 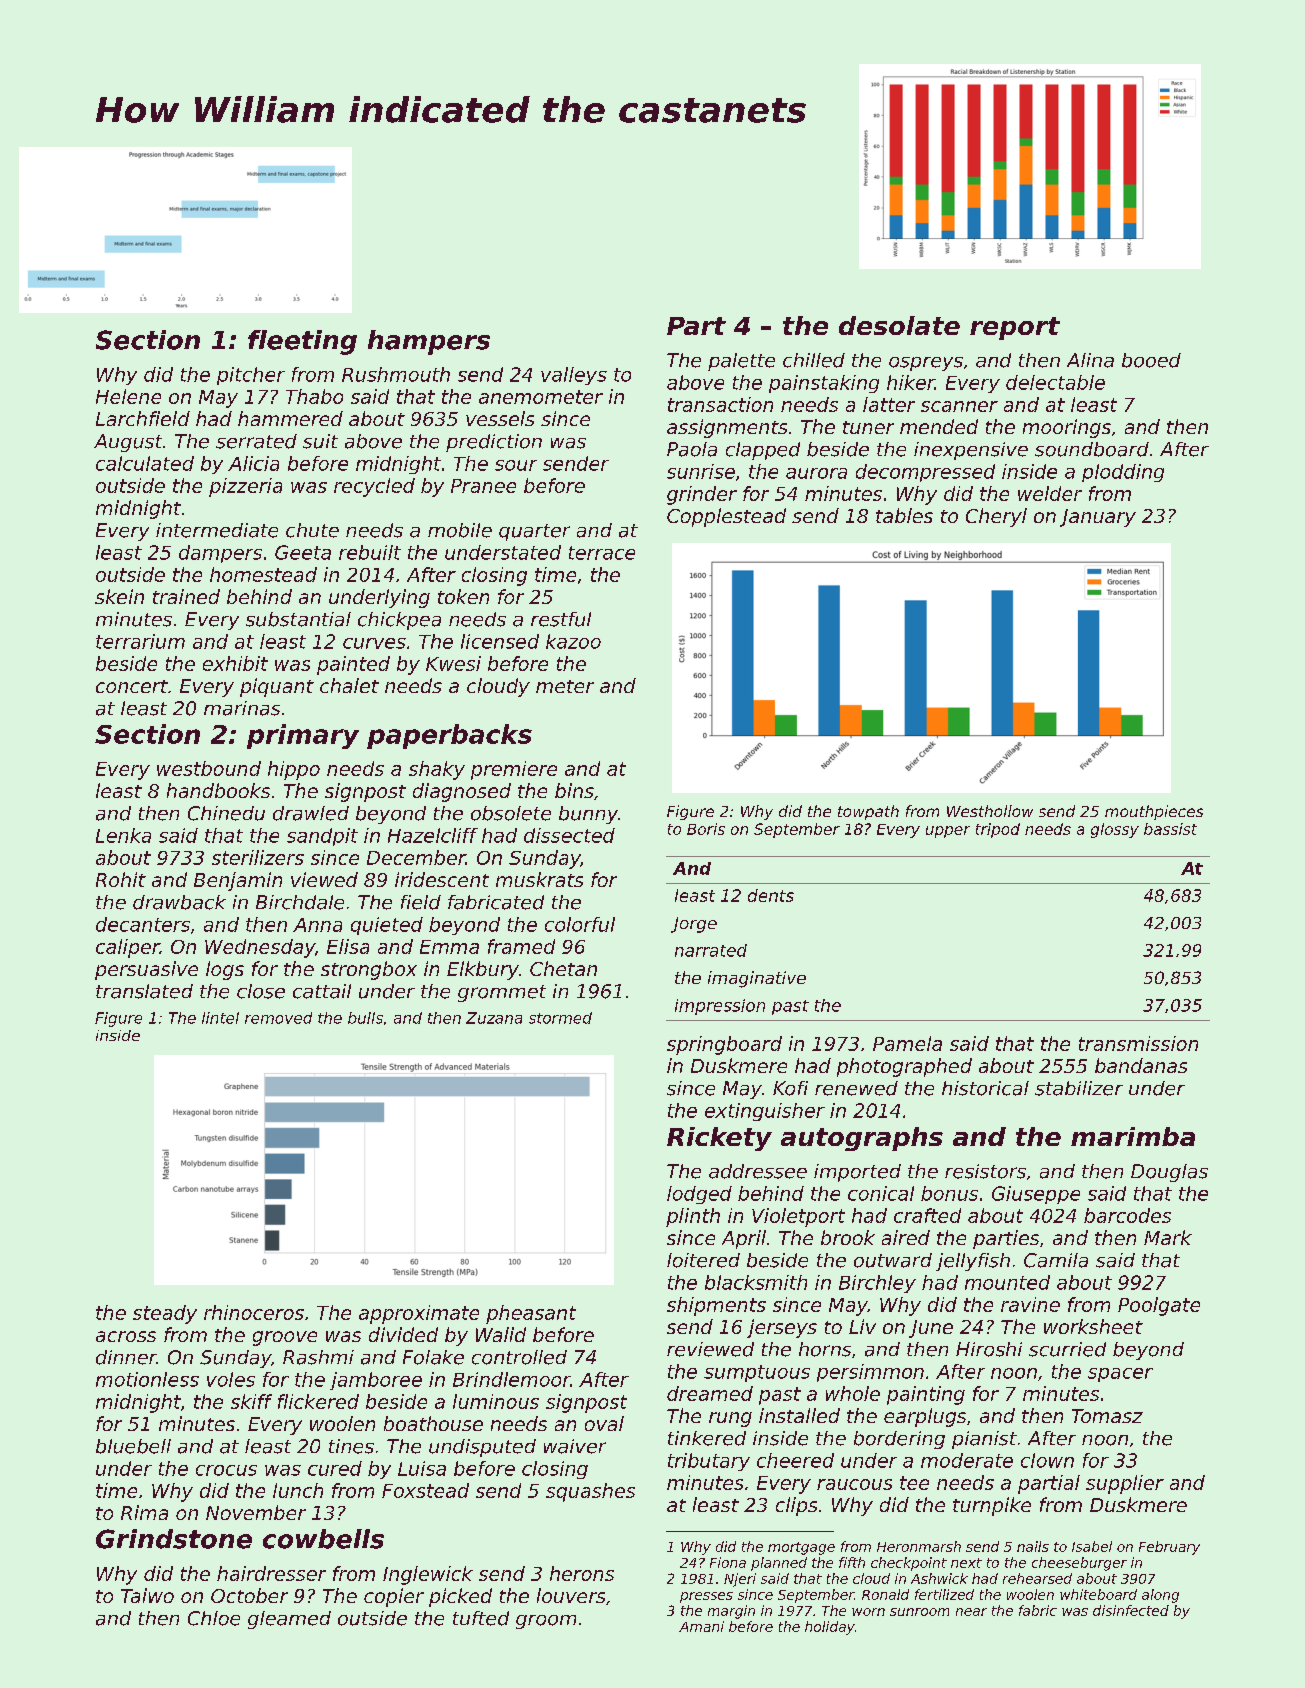 I want to click on chilled, so click(x=814, y=360).
